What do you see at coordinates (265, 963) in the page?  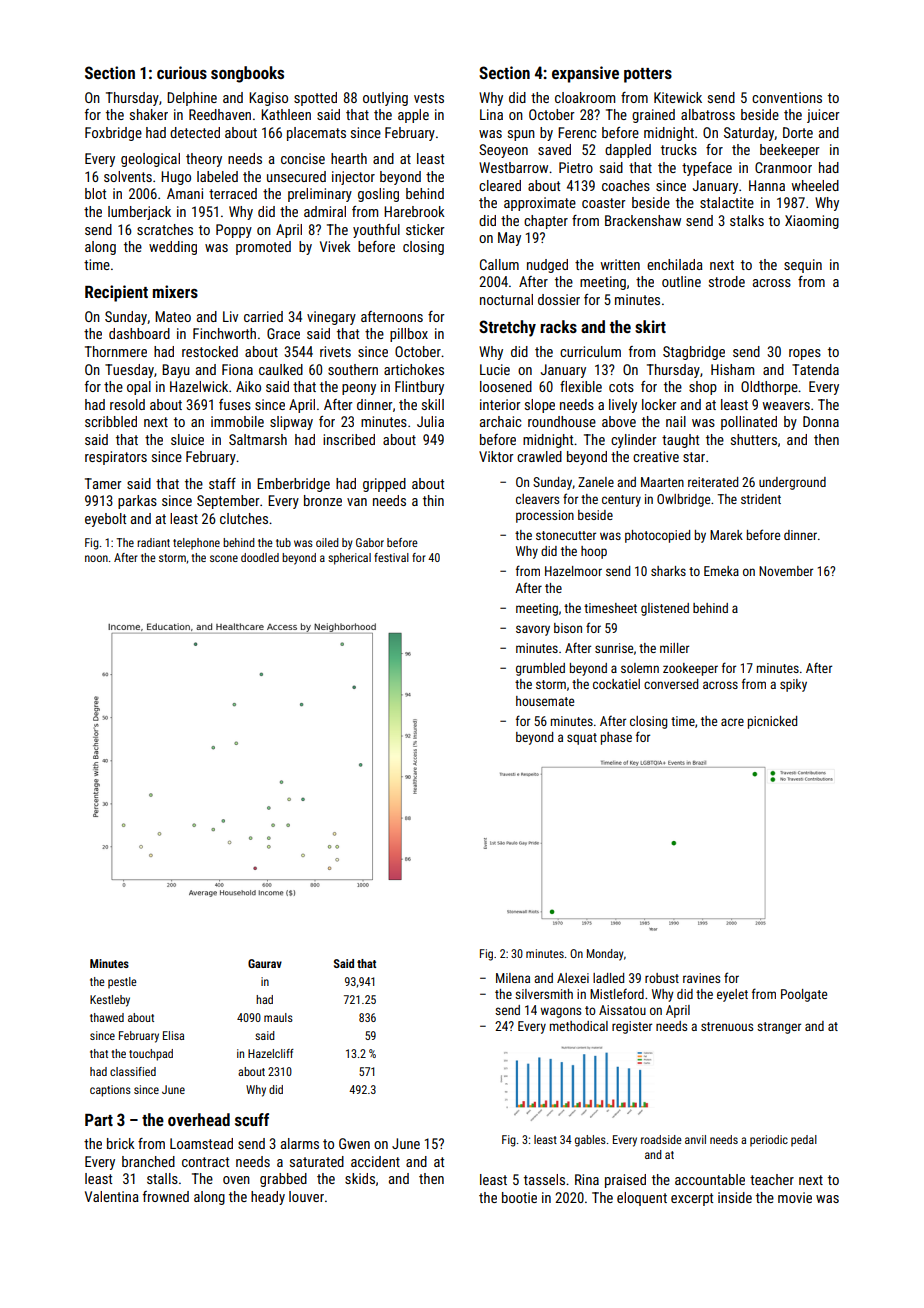 I see `Gaurav` at bounding box center [265, 963].
